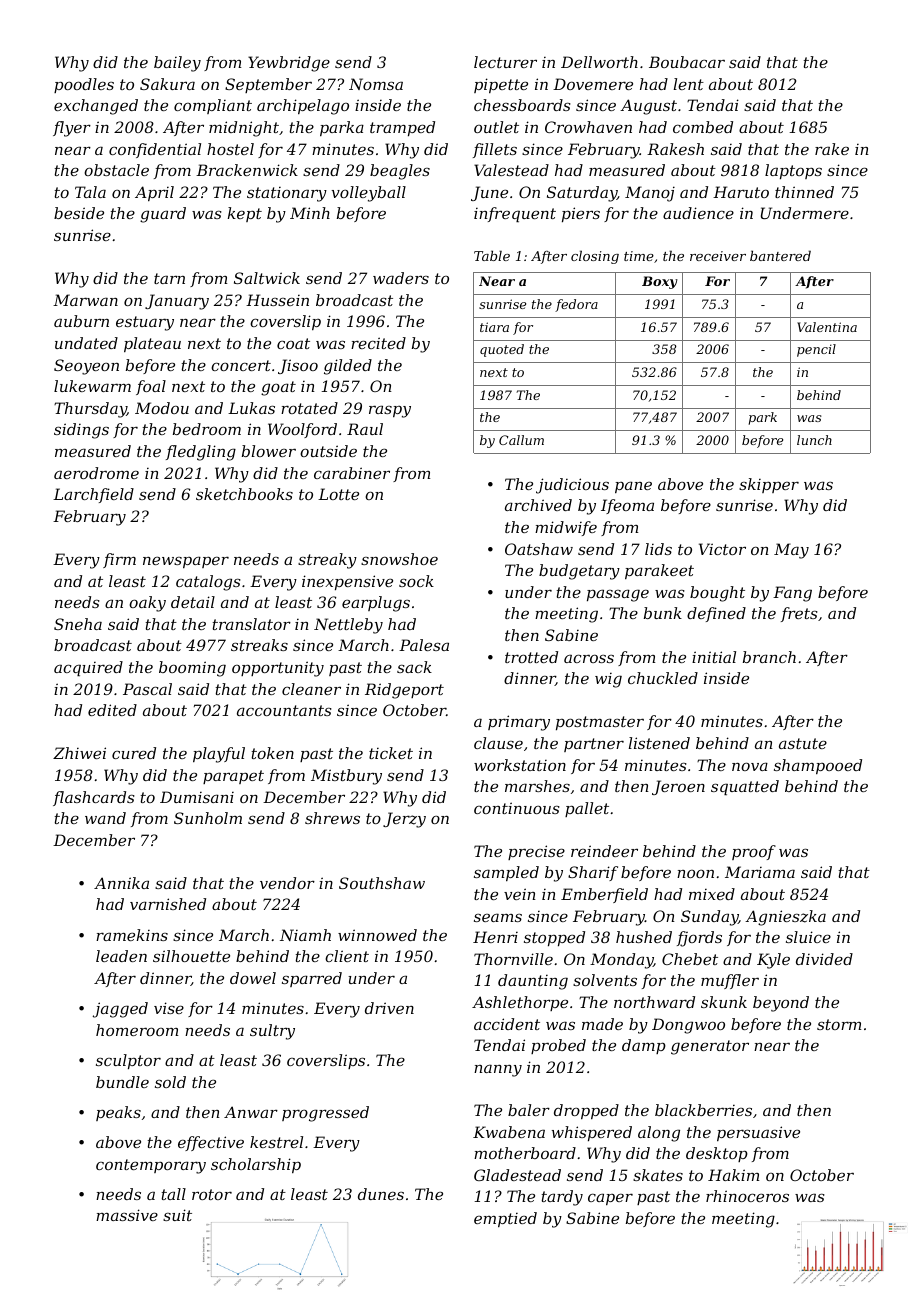 This screenshot has width=924, height=1308. What do you see at coordinates (733, 1175) in the screenshot?
I see `Hakim` at bounding box center [733, 1175].
